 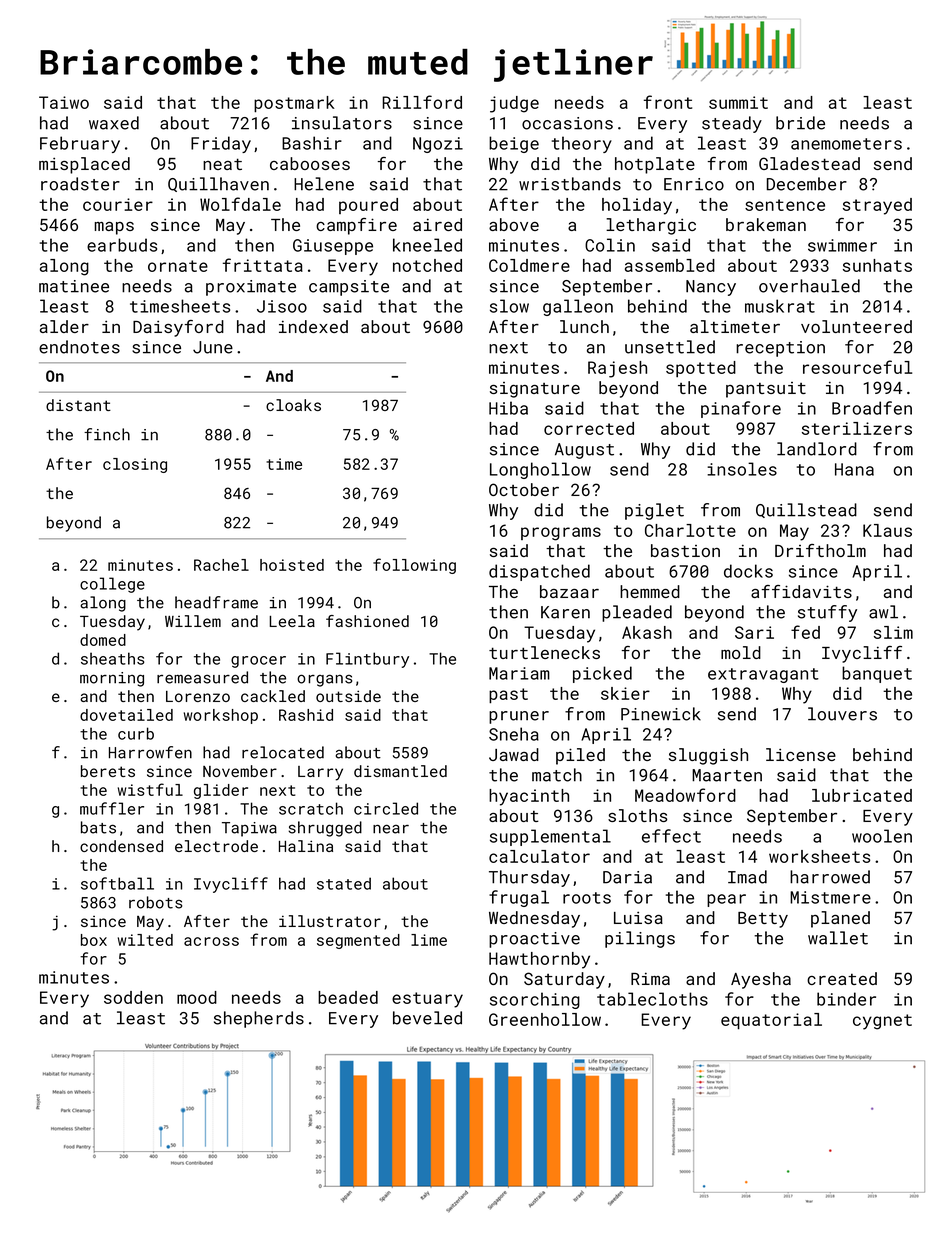 What do you see at coordinates (259, 1019) in the screenshot?
I see `shepherds` at bounding box center [259, 1019].
